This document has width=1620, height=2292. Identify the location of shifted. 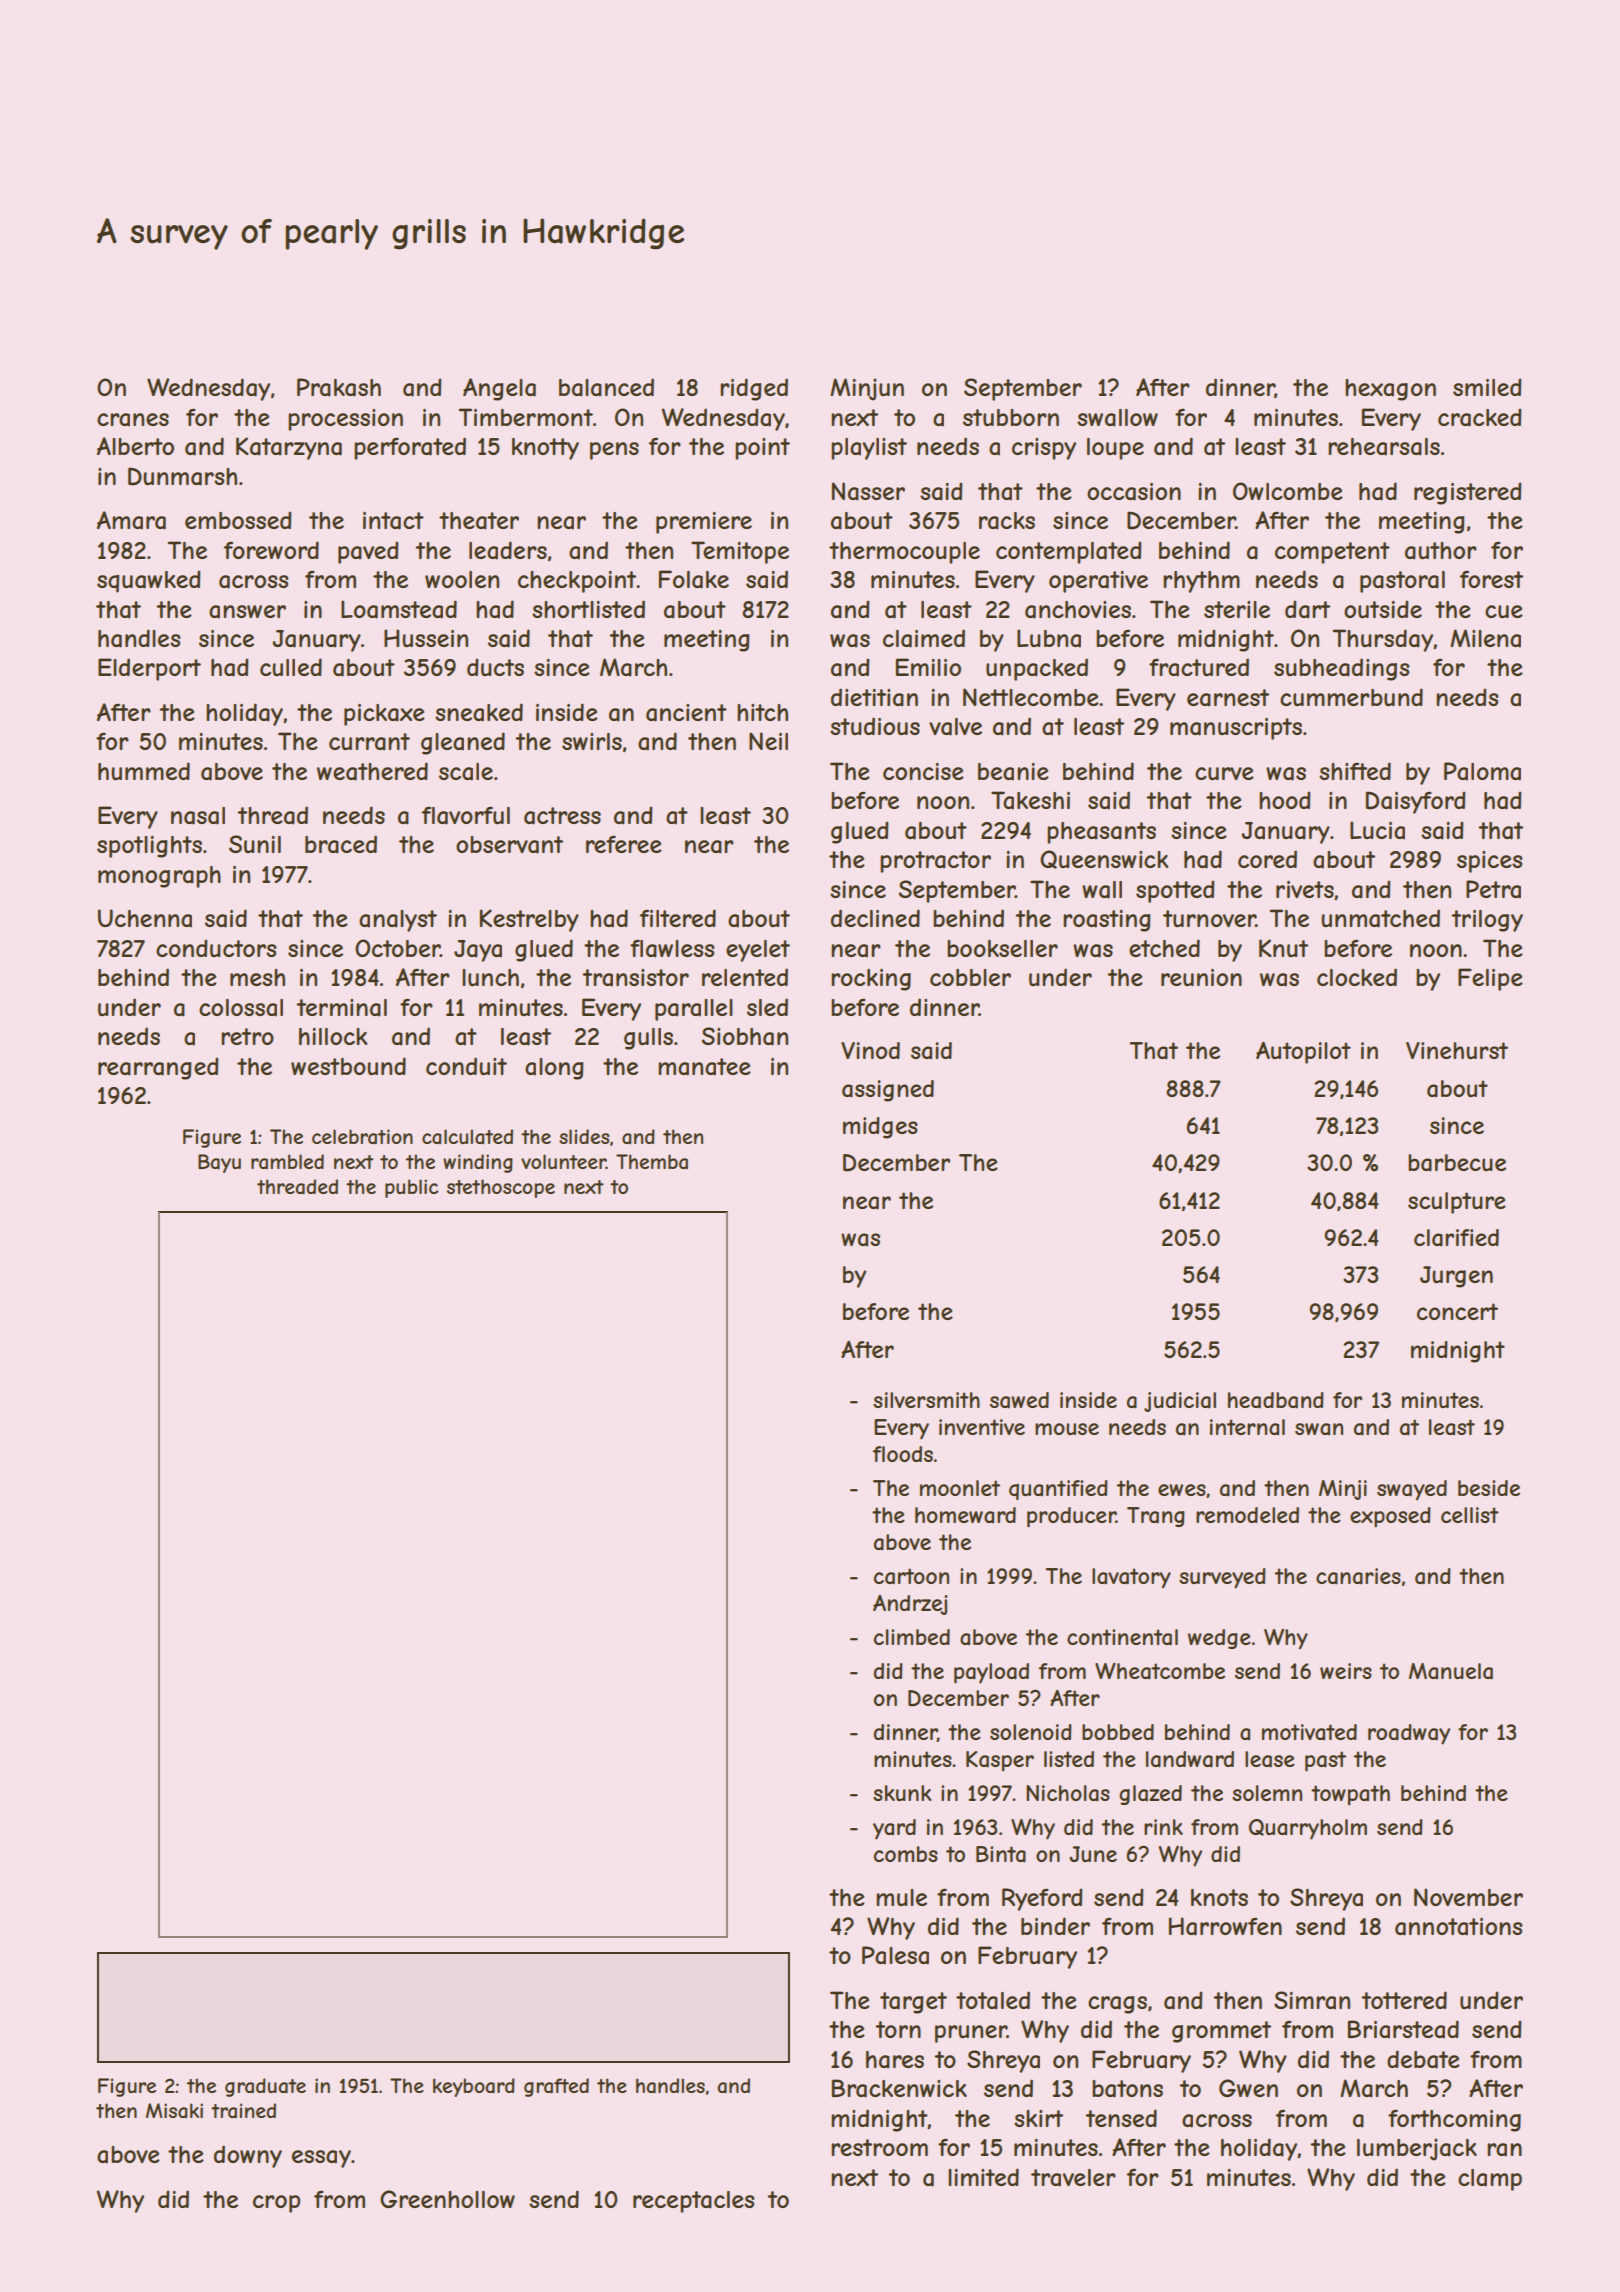
(1355, 771).
